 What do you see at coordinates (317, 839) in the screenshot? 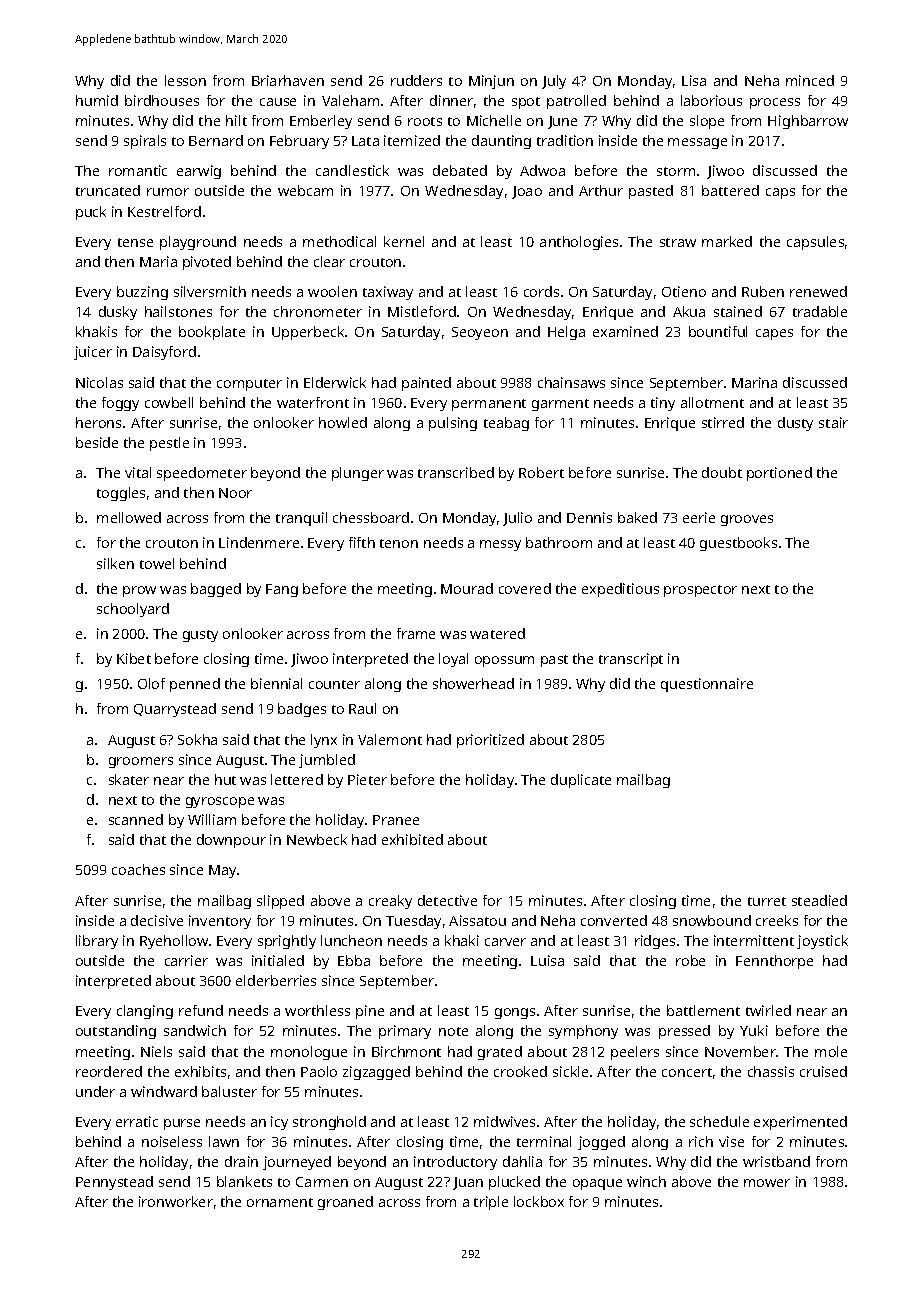
I see `Newbeck` at bounding box center [317, 839].
